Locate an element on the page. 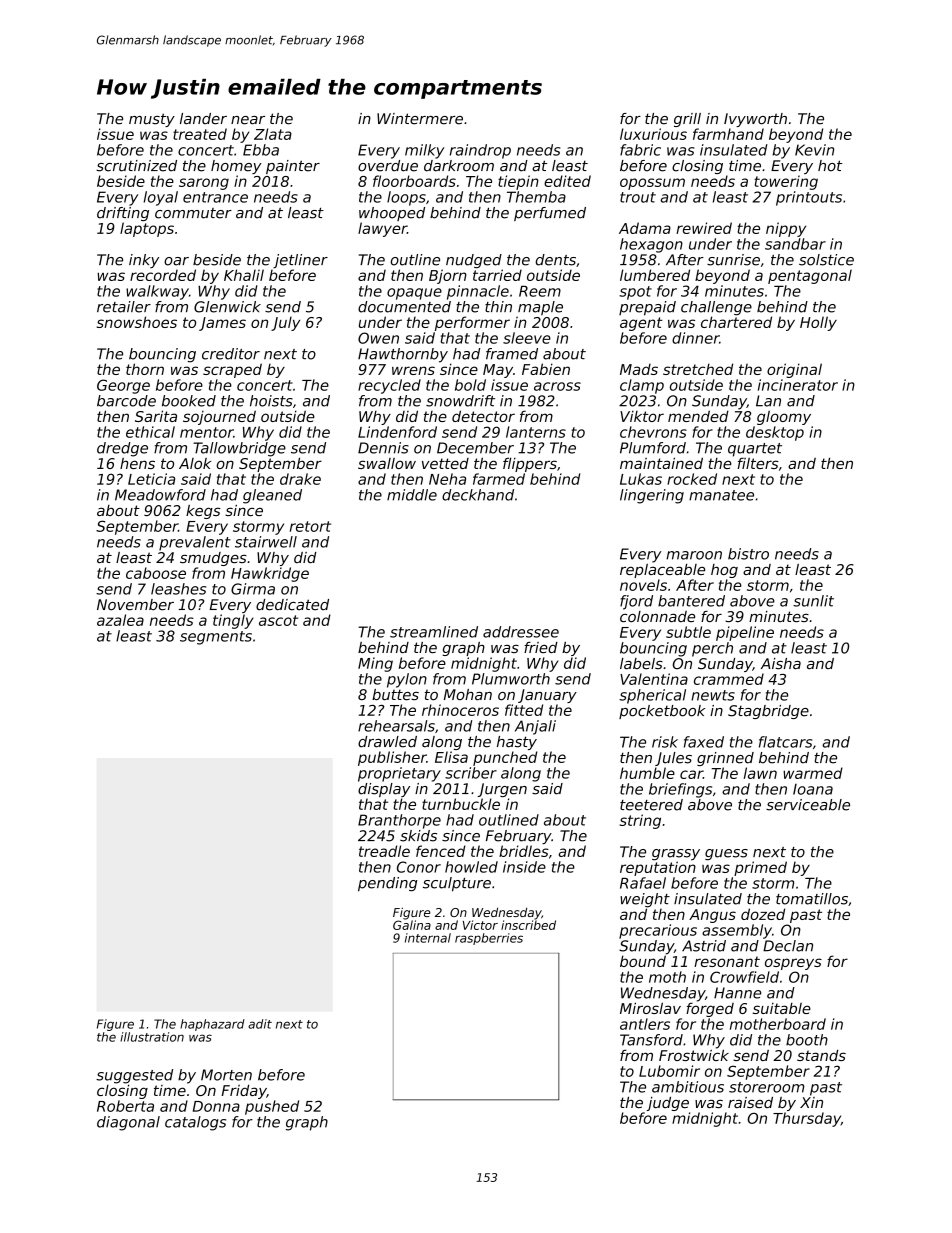 This page has height=1233, width=952. lawn is located at coordinates (760, 773).
